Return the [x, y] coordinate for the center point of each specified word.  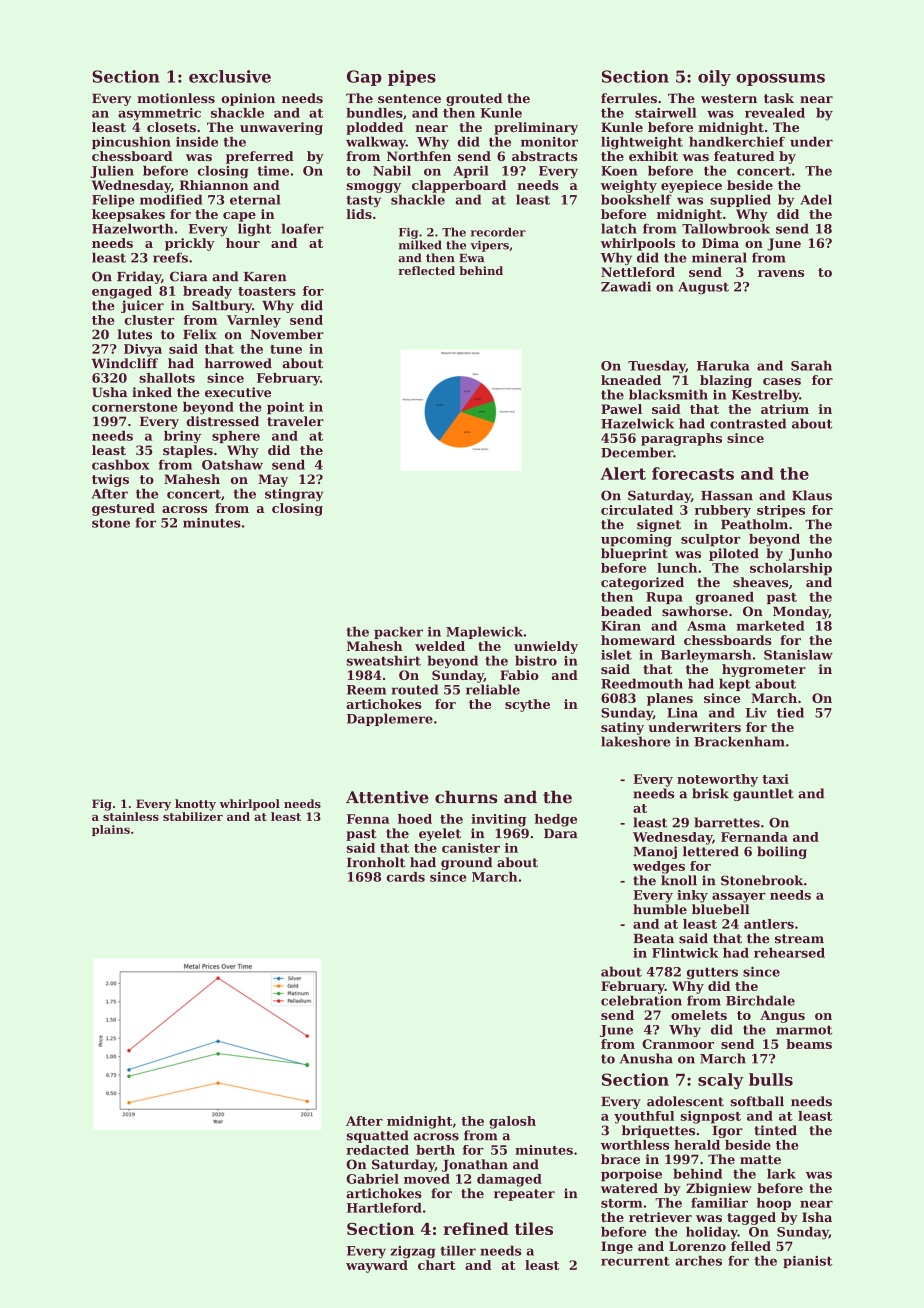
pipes [412, 78]
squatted [378, 1136]
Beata [653, 939]
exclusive [230, 76]
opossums [780, 80]
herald [697, 1145]
